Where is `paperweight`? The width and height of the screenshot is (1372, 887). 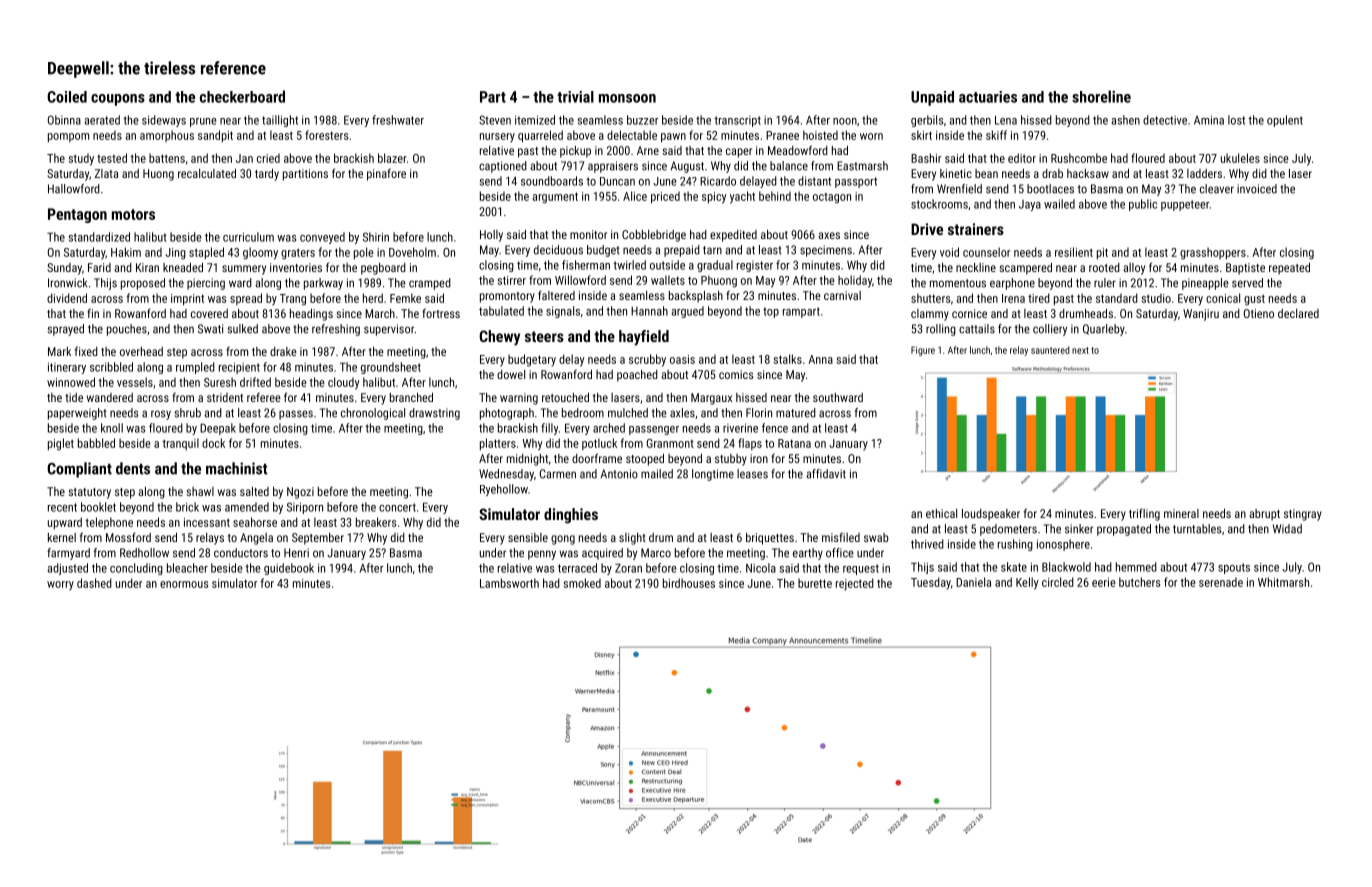 paperweight is located at coordinates (77, 414).
